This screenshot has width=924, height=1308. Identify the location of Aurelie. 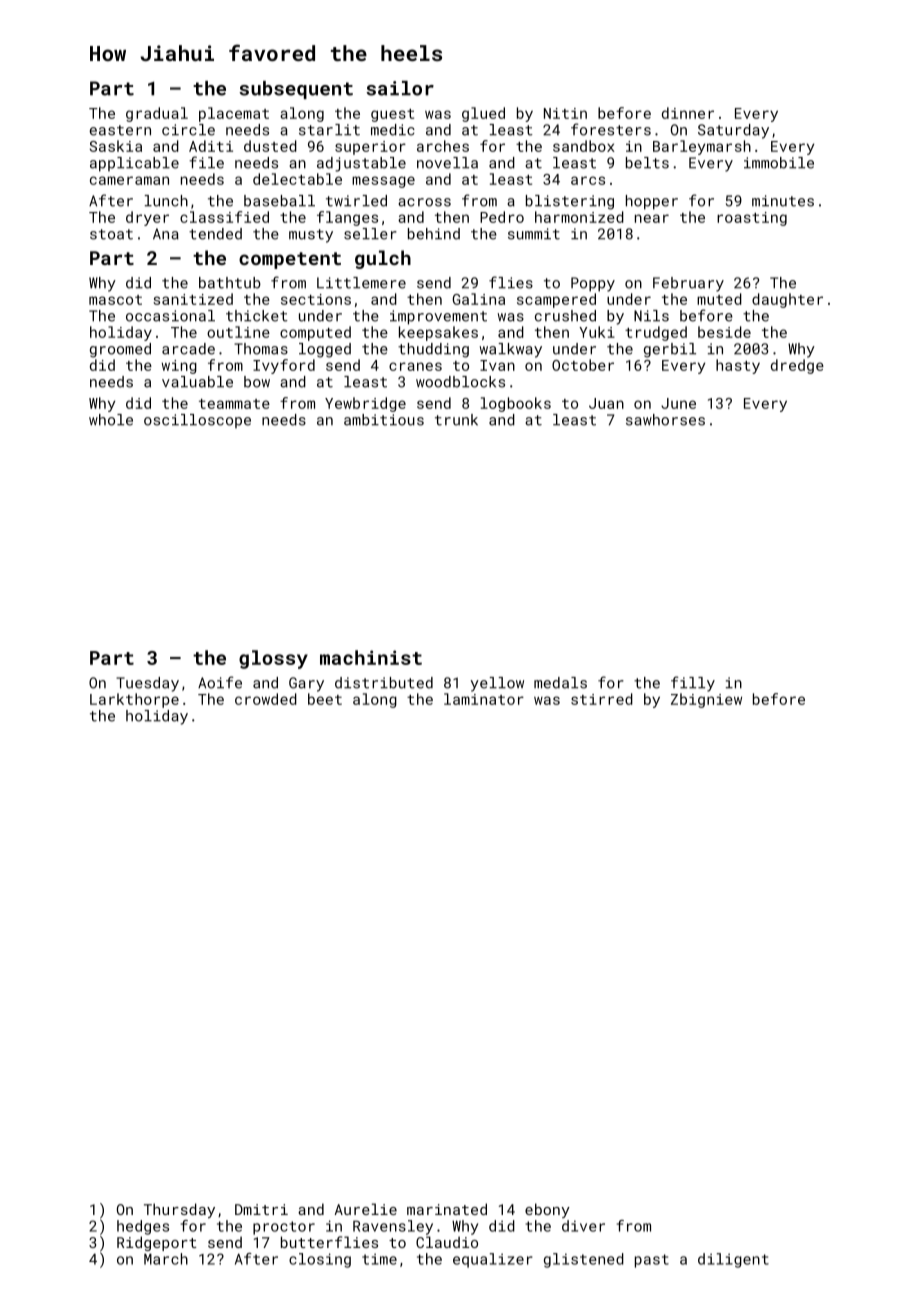
(366, 1209).
